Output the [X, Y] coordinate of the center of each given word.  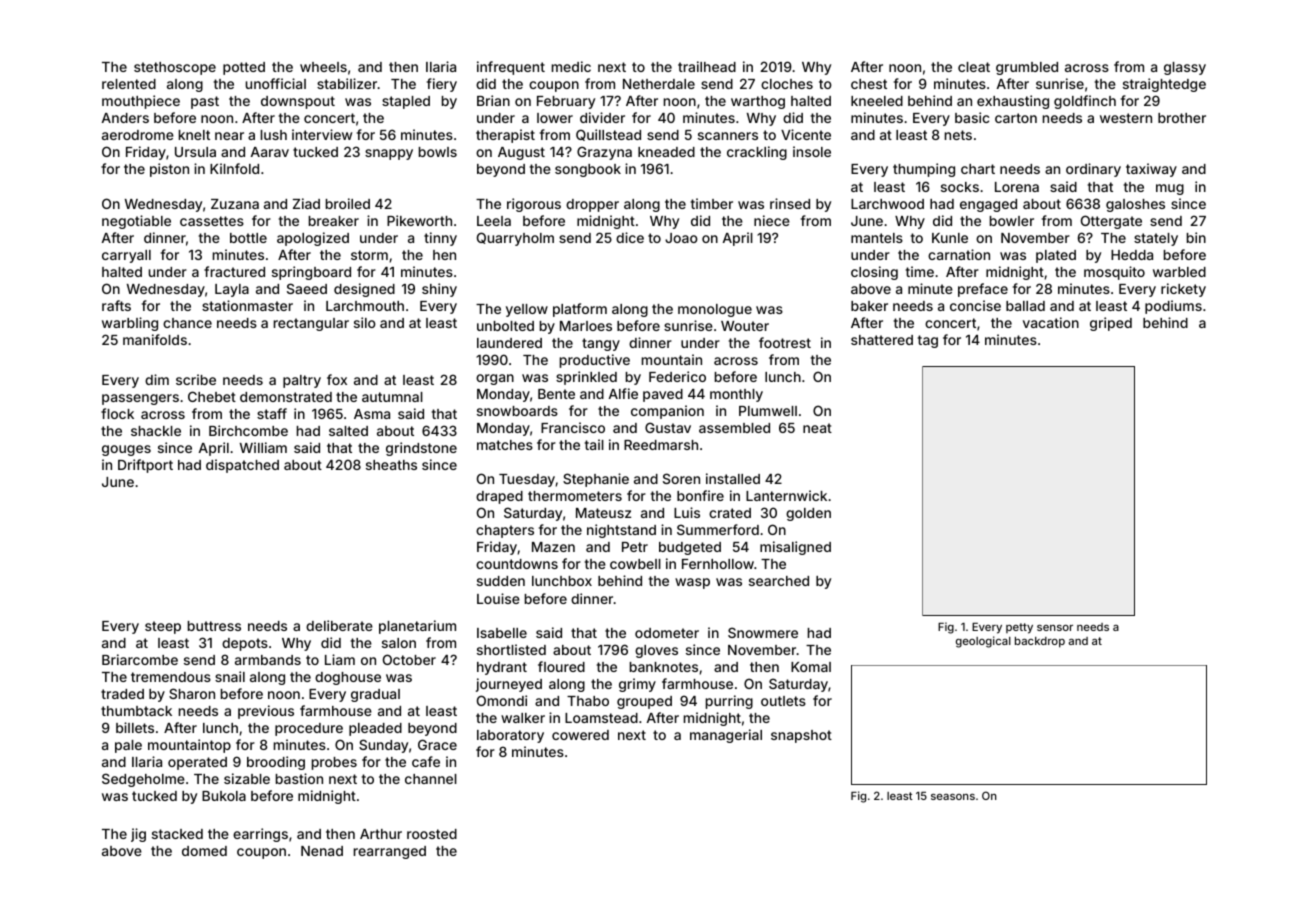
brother [1182, 118]
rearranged [390, 852]
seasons [953, 797]
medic [571, 66]
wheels [323, 67]
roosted [432, 834]
